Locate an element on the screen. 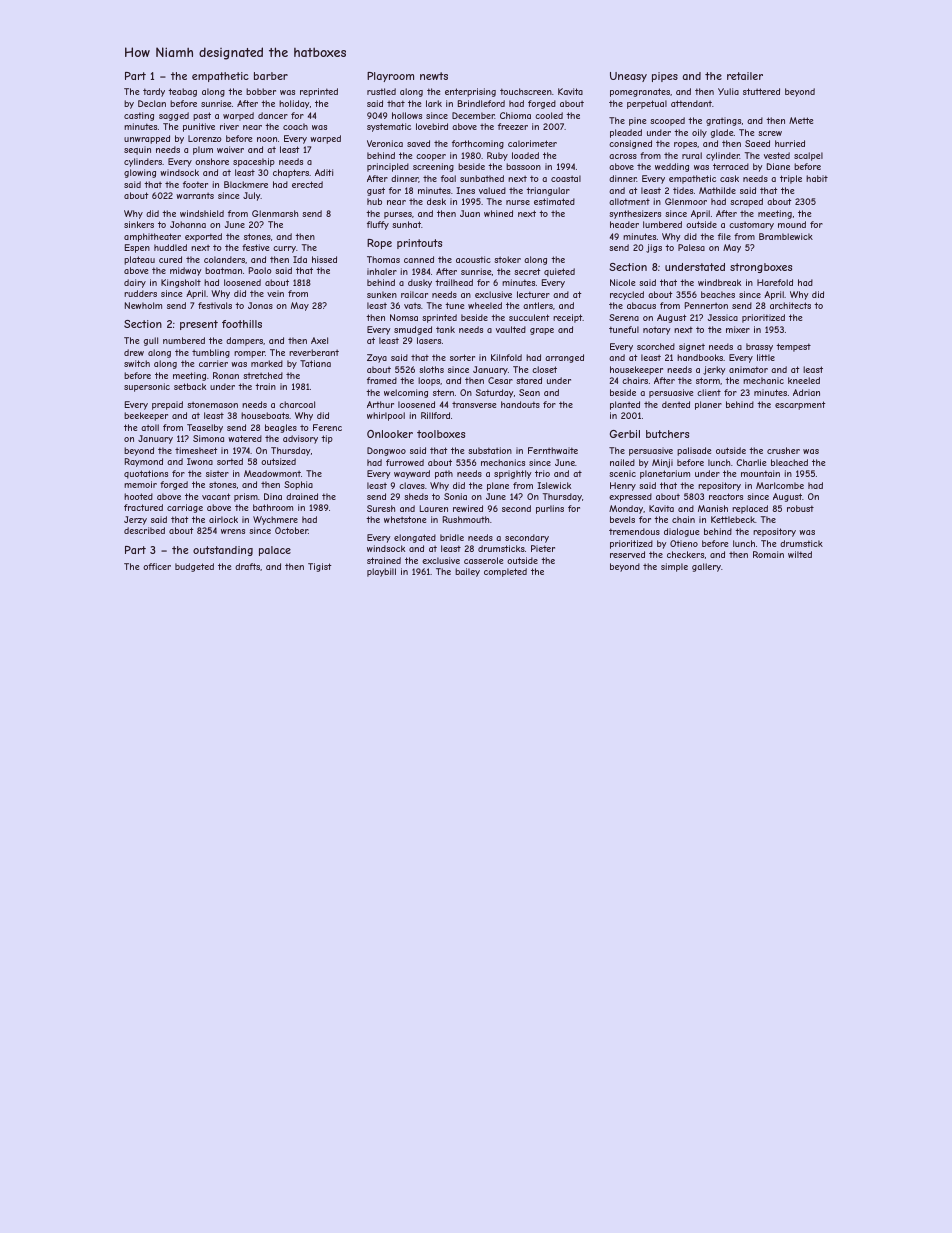  Uneasy is located at coordinates (628, 77).
